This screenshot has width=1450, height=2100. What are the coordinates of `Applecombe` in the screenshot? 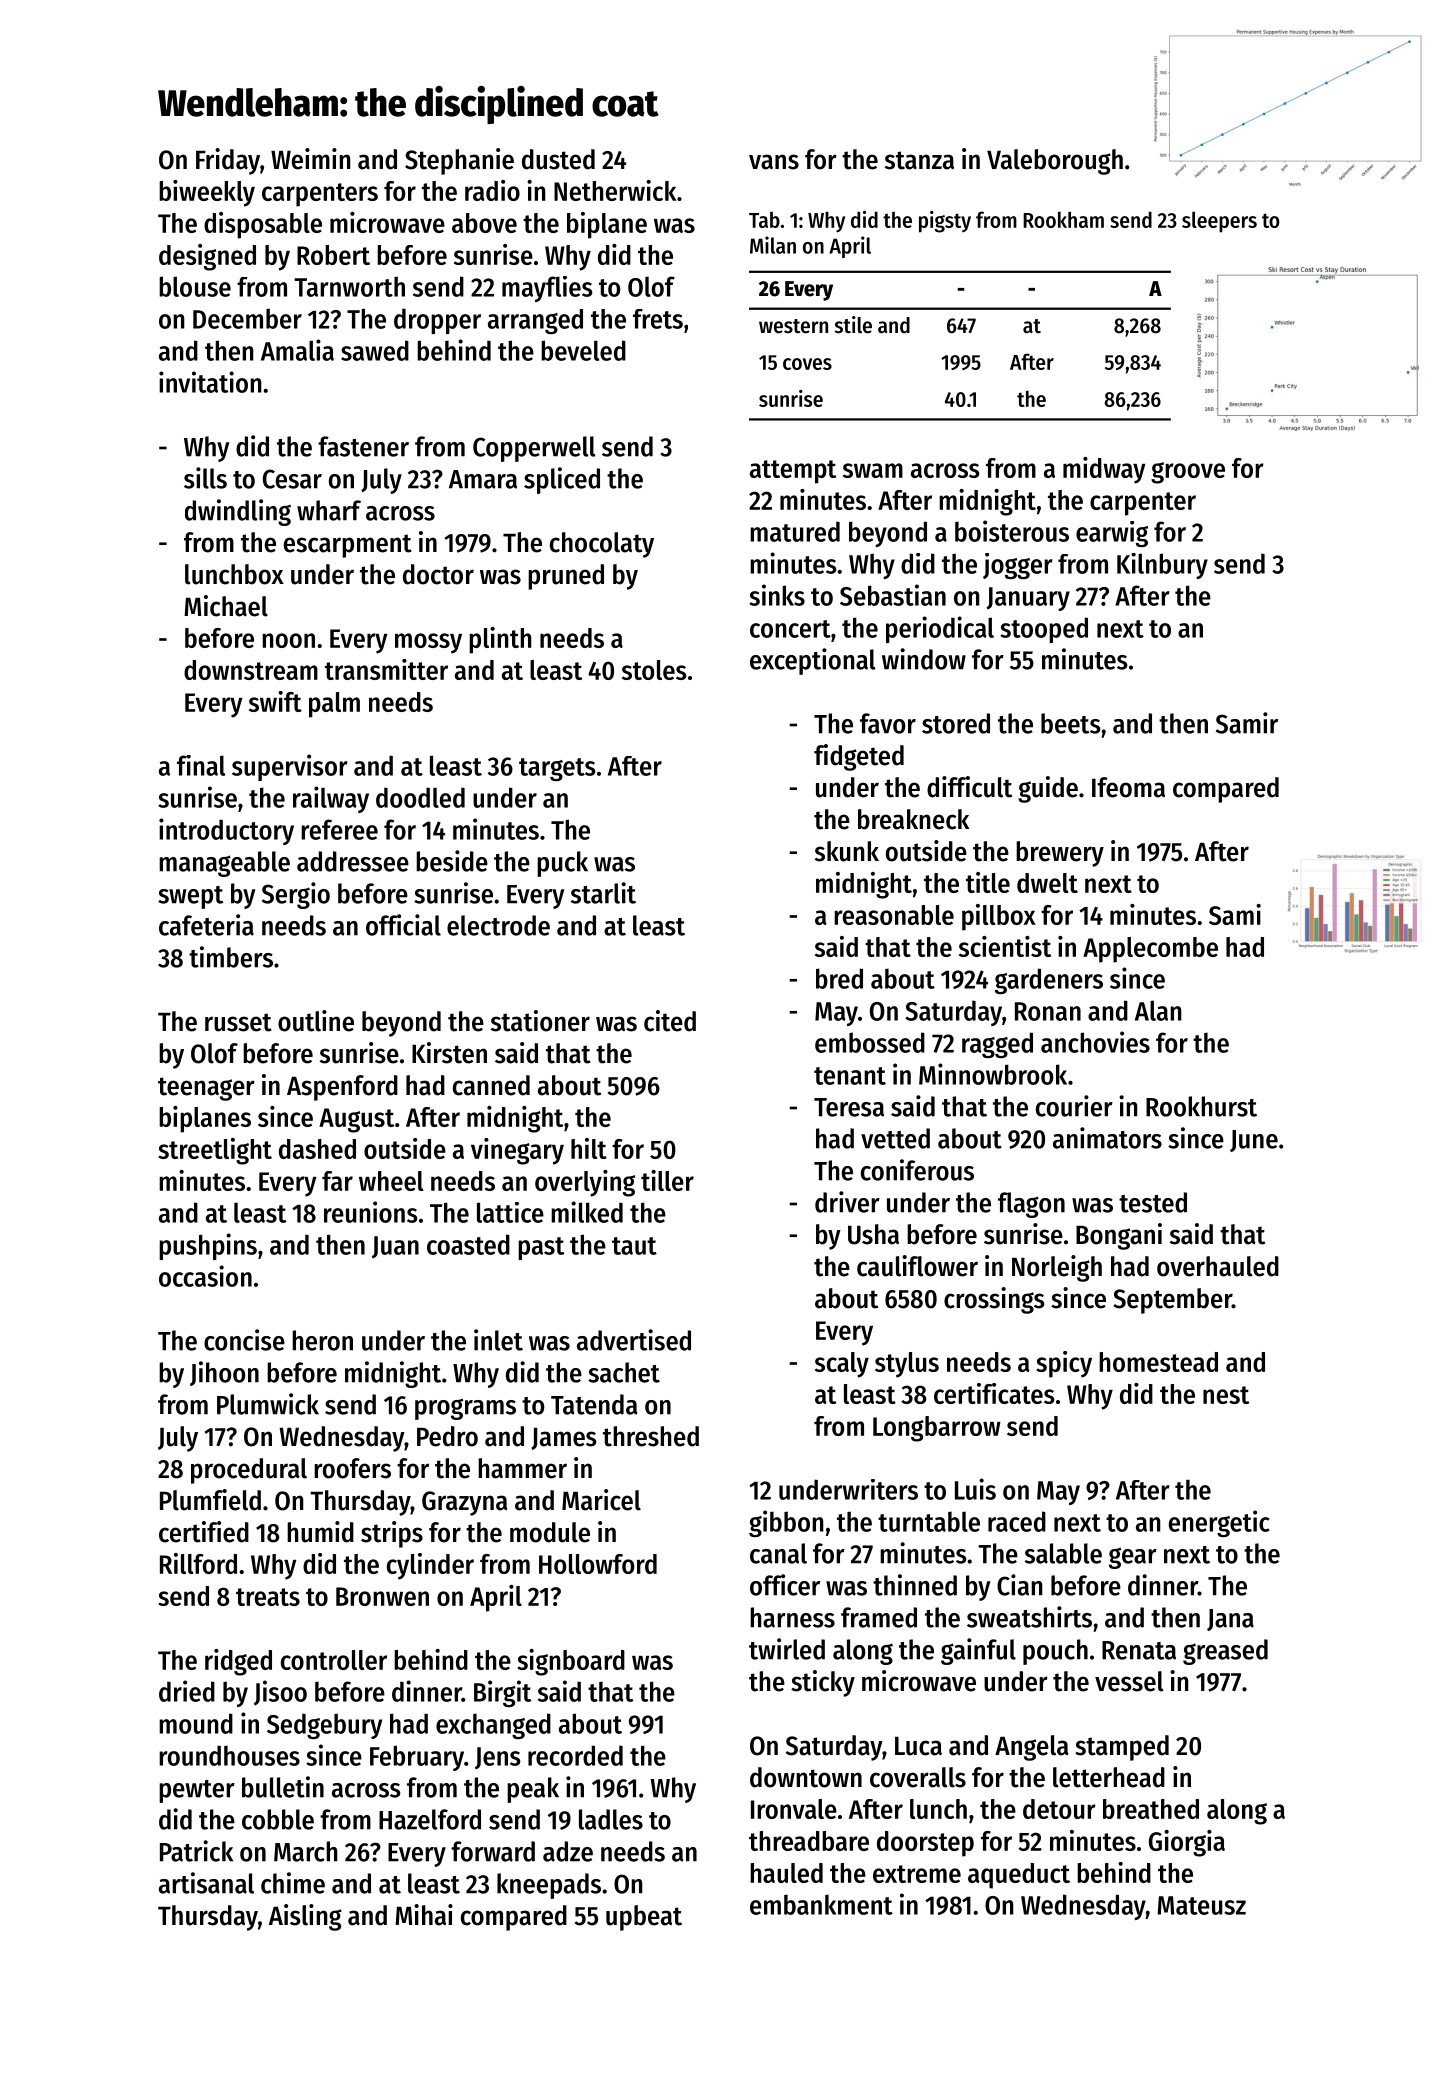 It's located at (1150, 950).
